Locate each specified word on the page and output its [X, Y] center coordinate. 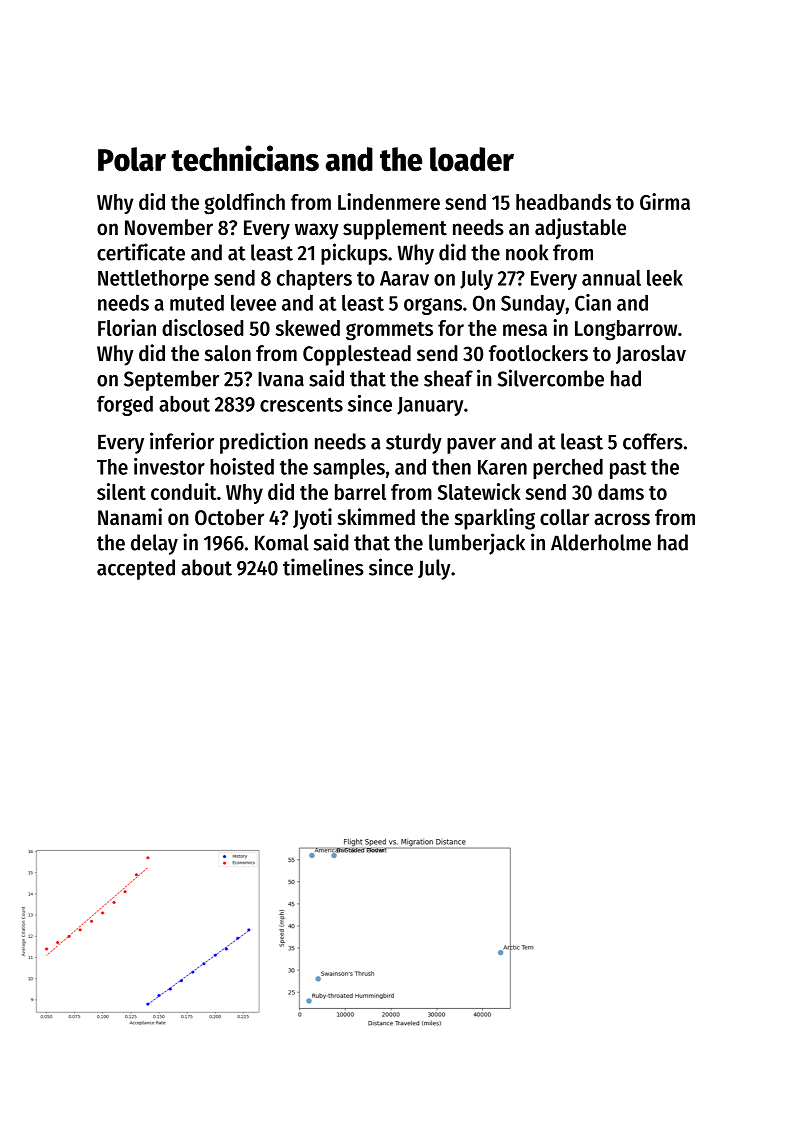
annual [611, 277]
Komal [282, 542]
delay [154, 544]
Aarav [404, 278]
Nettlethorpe [153, 279]
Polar [132, 159]
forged [125, 405]
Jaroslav [651, 354]
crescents [301, 404]
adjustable [580, 228]
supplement [395, 229]
